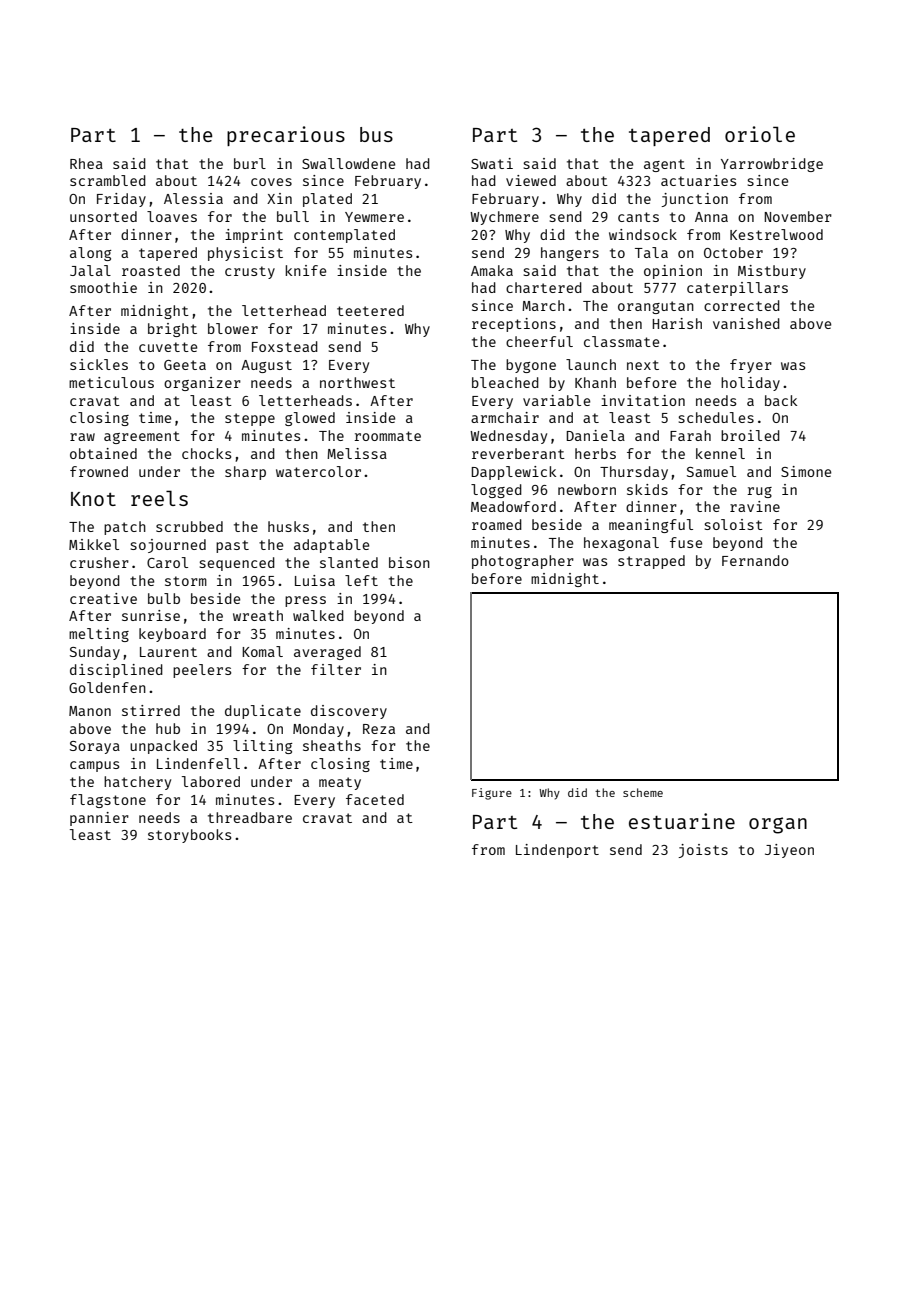  What do you see at coordinates (751, 366) in the image?
I see `fryer` at bounding box center [751, 366].
